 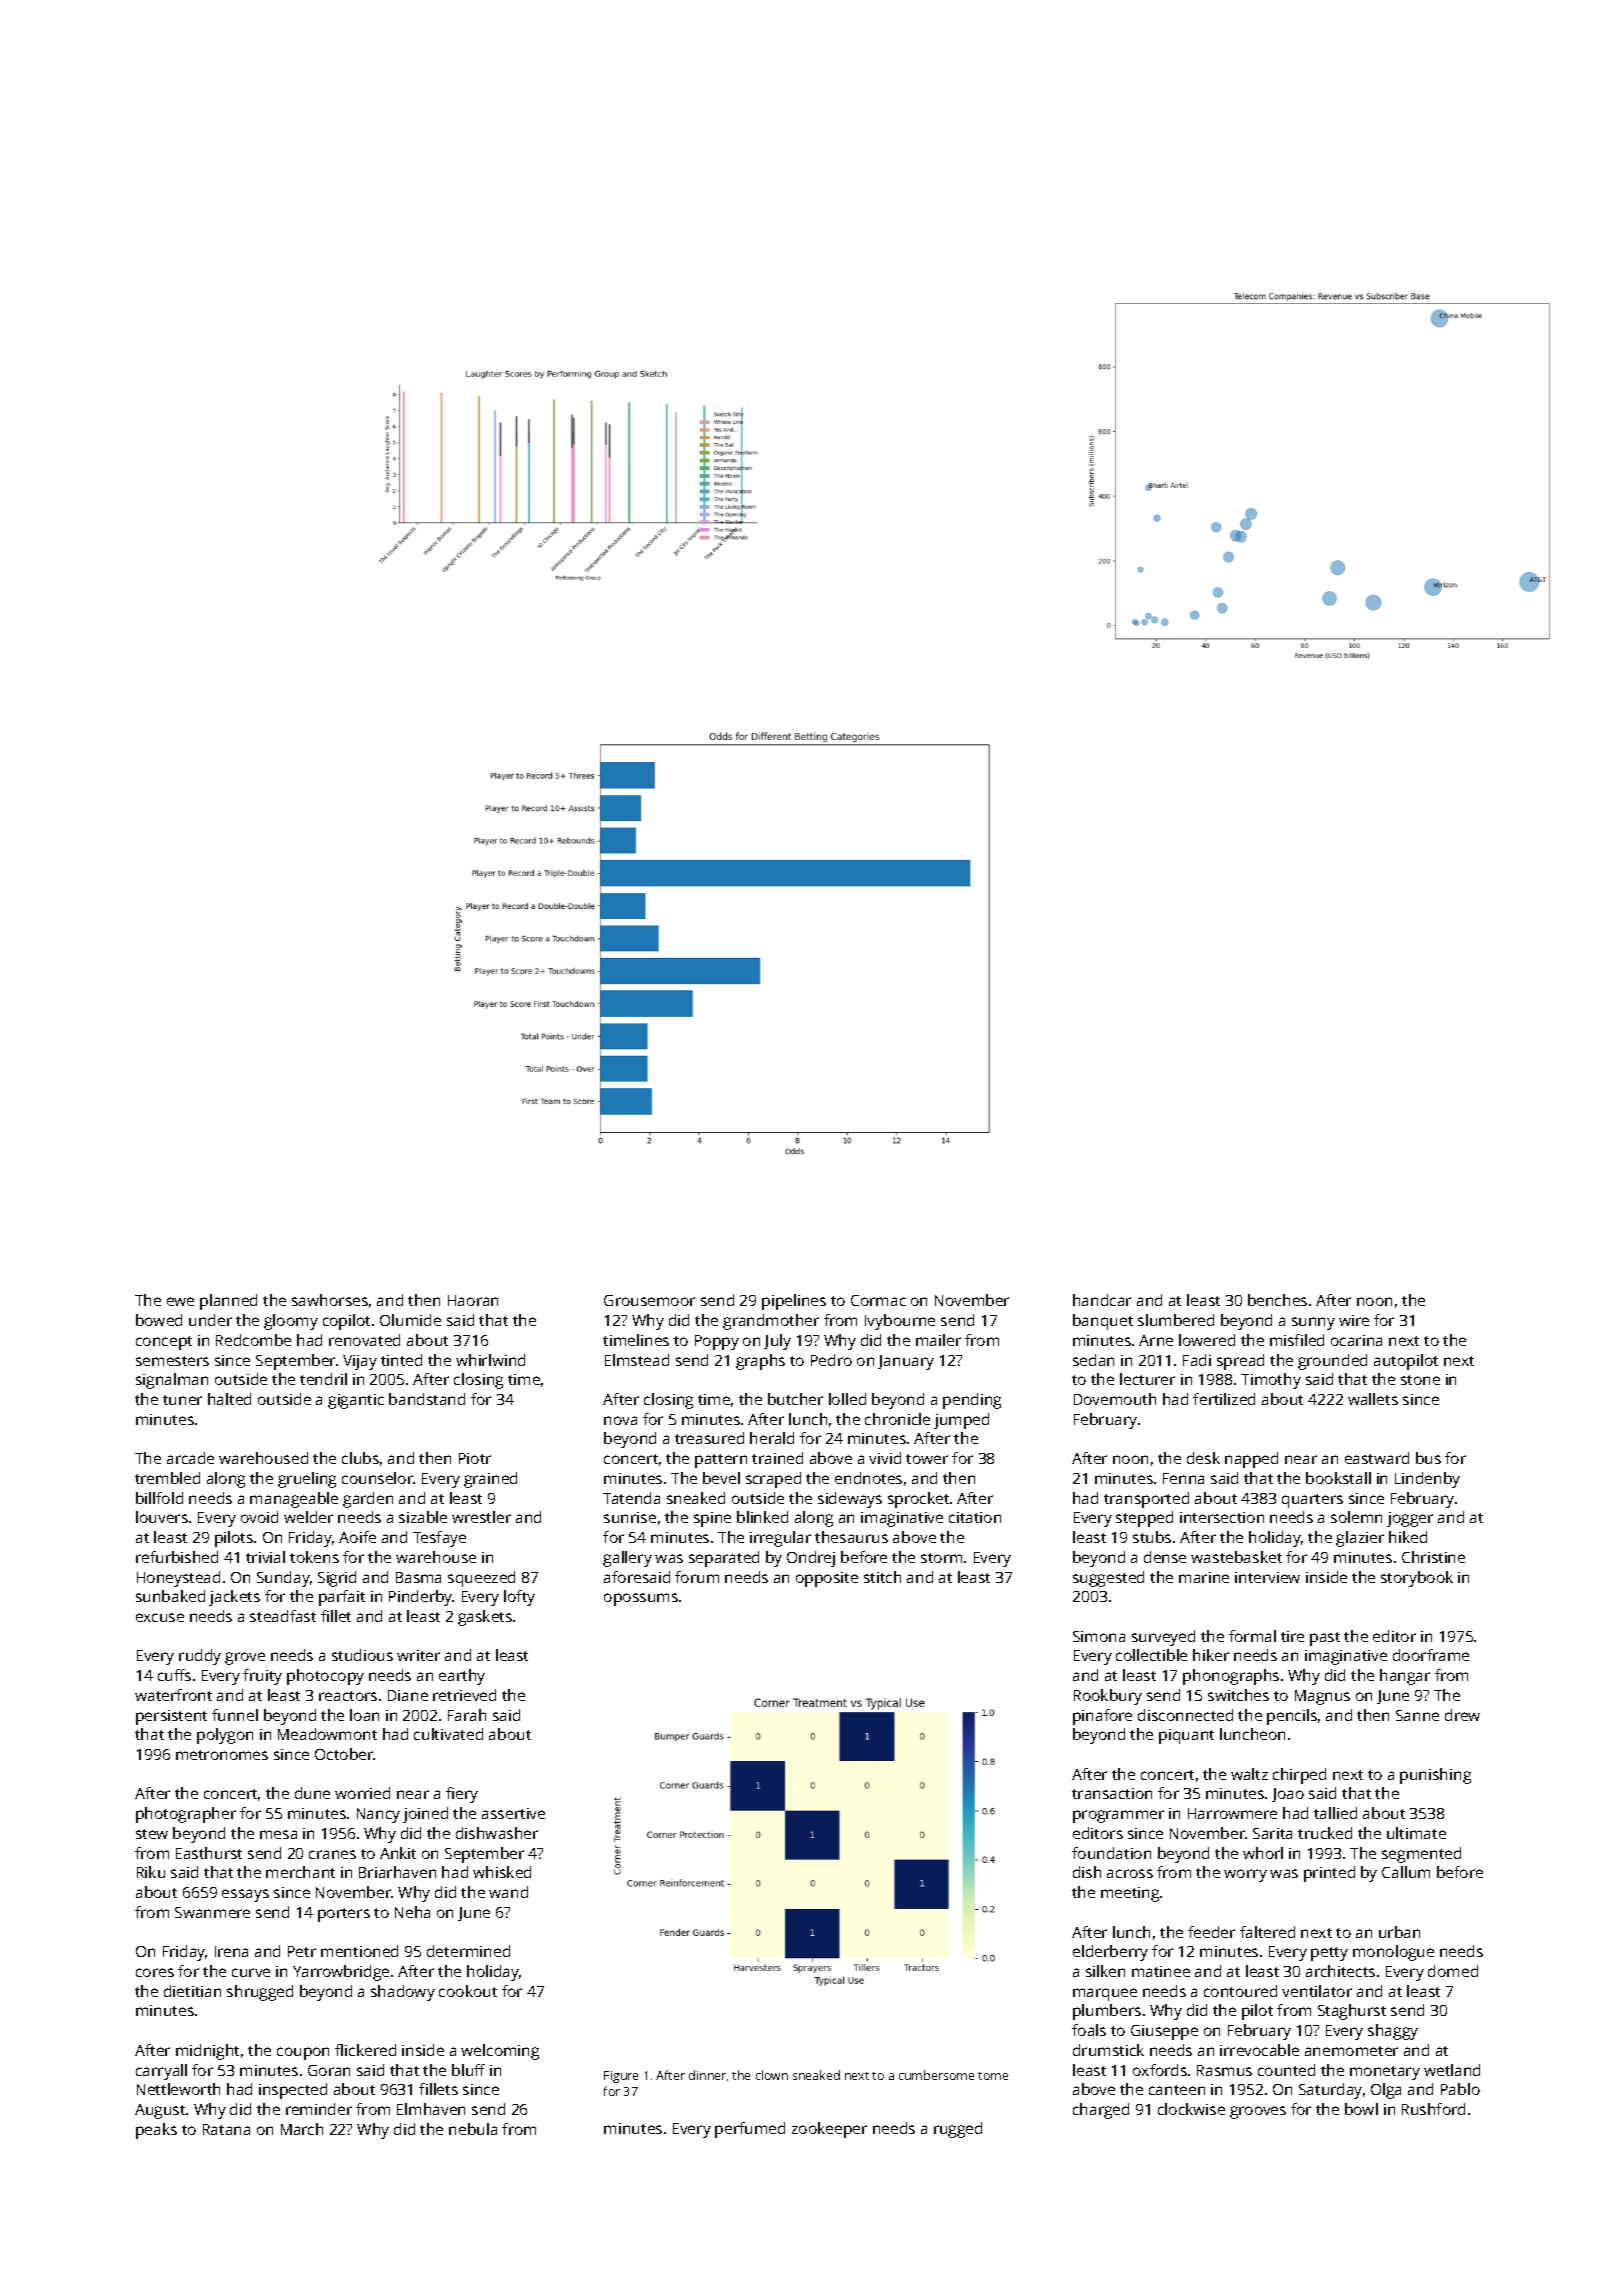 What do you see at coordinates (961, 1421) in the screenshot?
I see `jumped` at bounding box center [961, 1421].
